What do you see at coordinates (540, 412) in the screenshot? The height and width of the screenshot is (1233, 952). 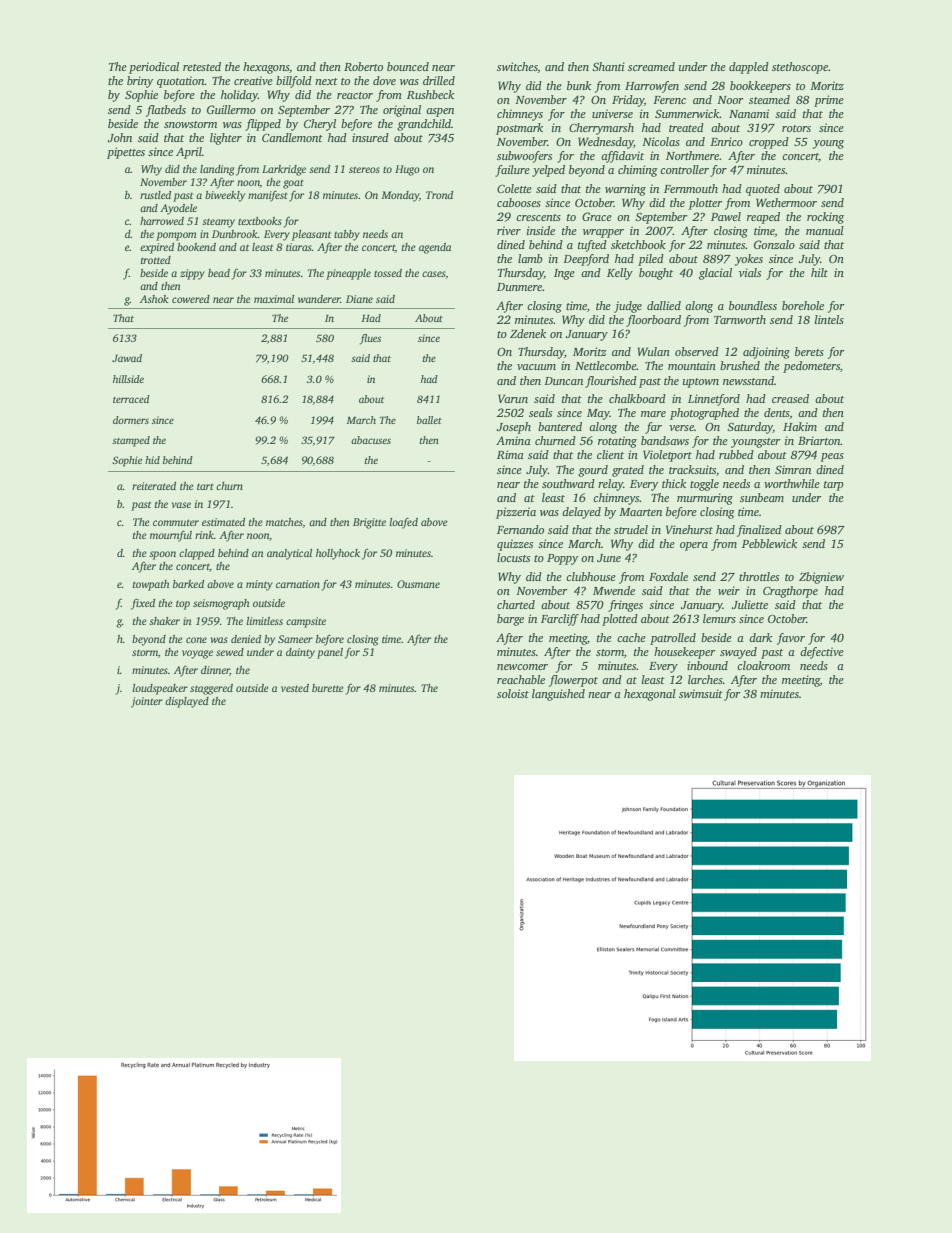 I see `seals` at bounding box center [540, 412].
